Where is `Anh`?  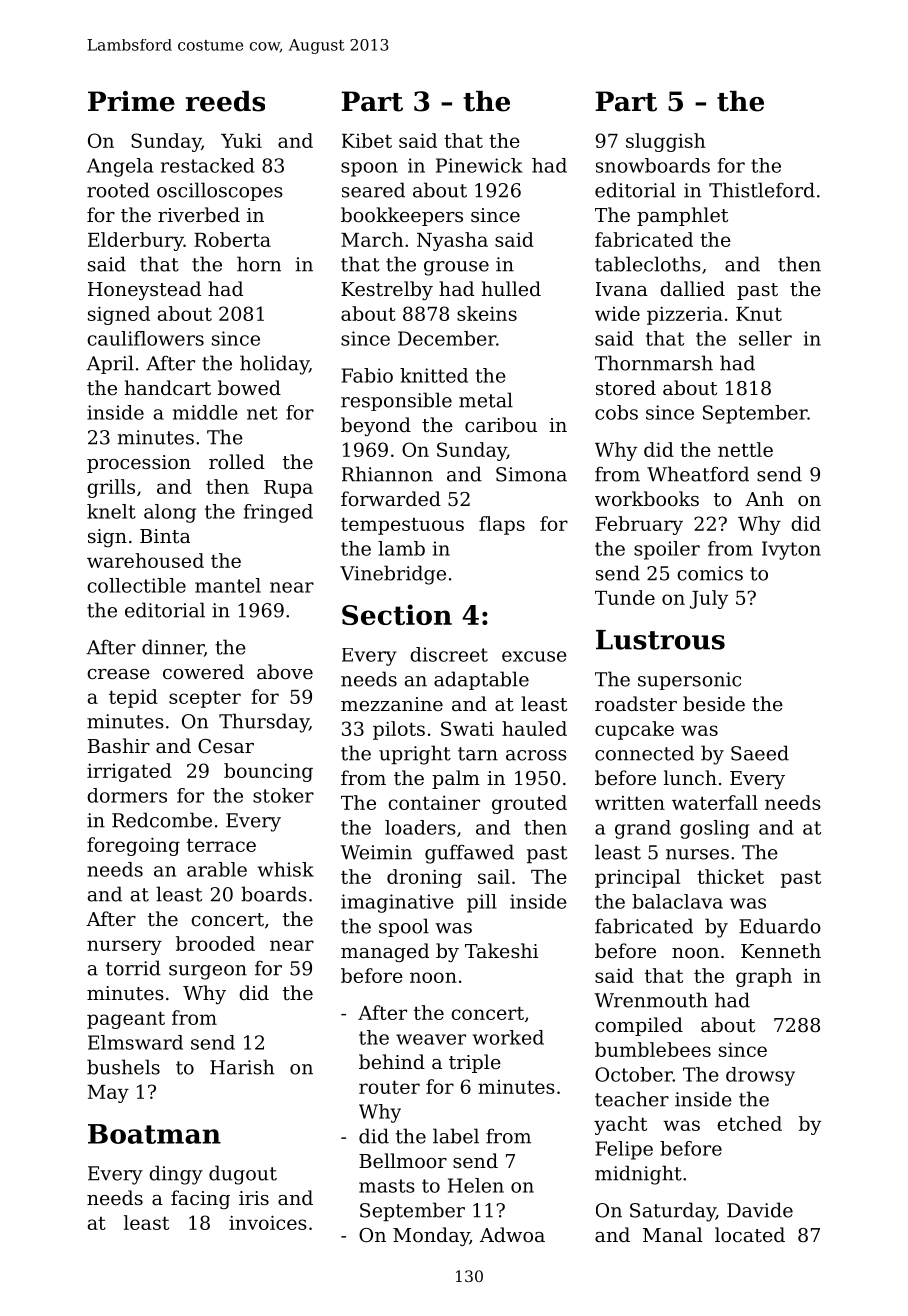 Anh is located at coordinates (764, 498).
